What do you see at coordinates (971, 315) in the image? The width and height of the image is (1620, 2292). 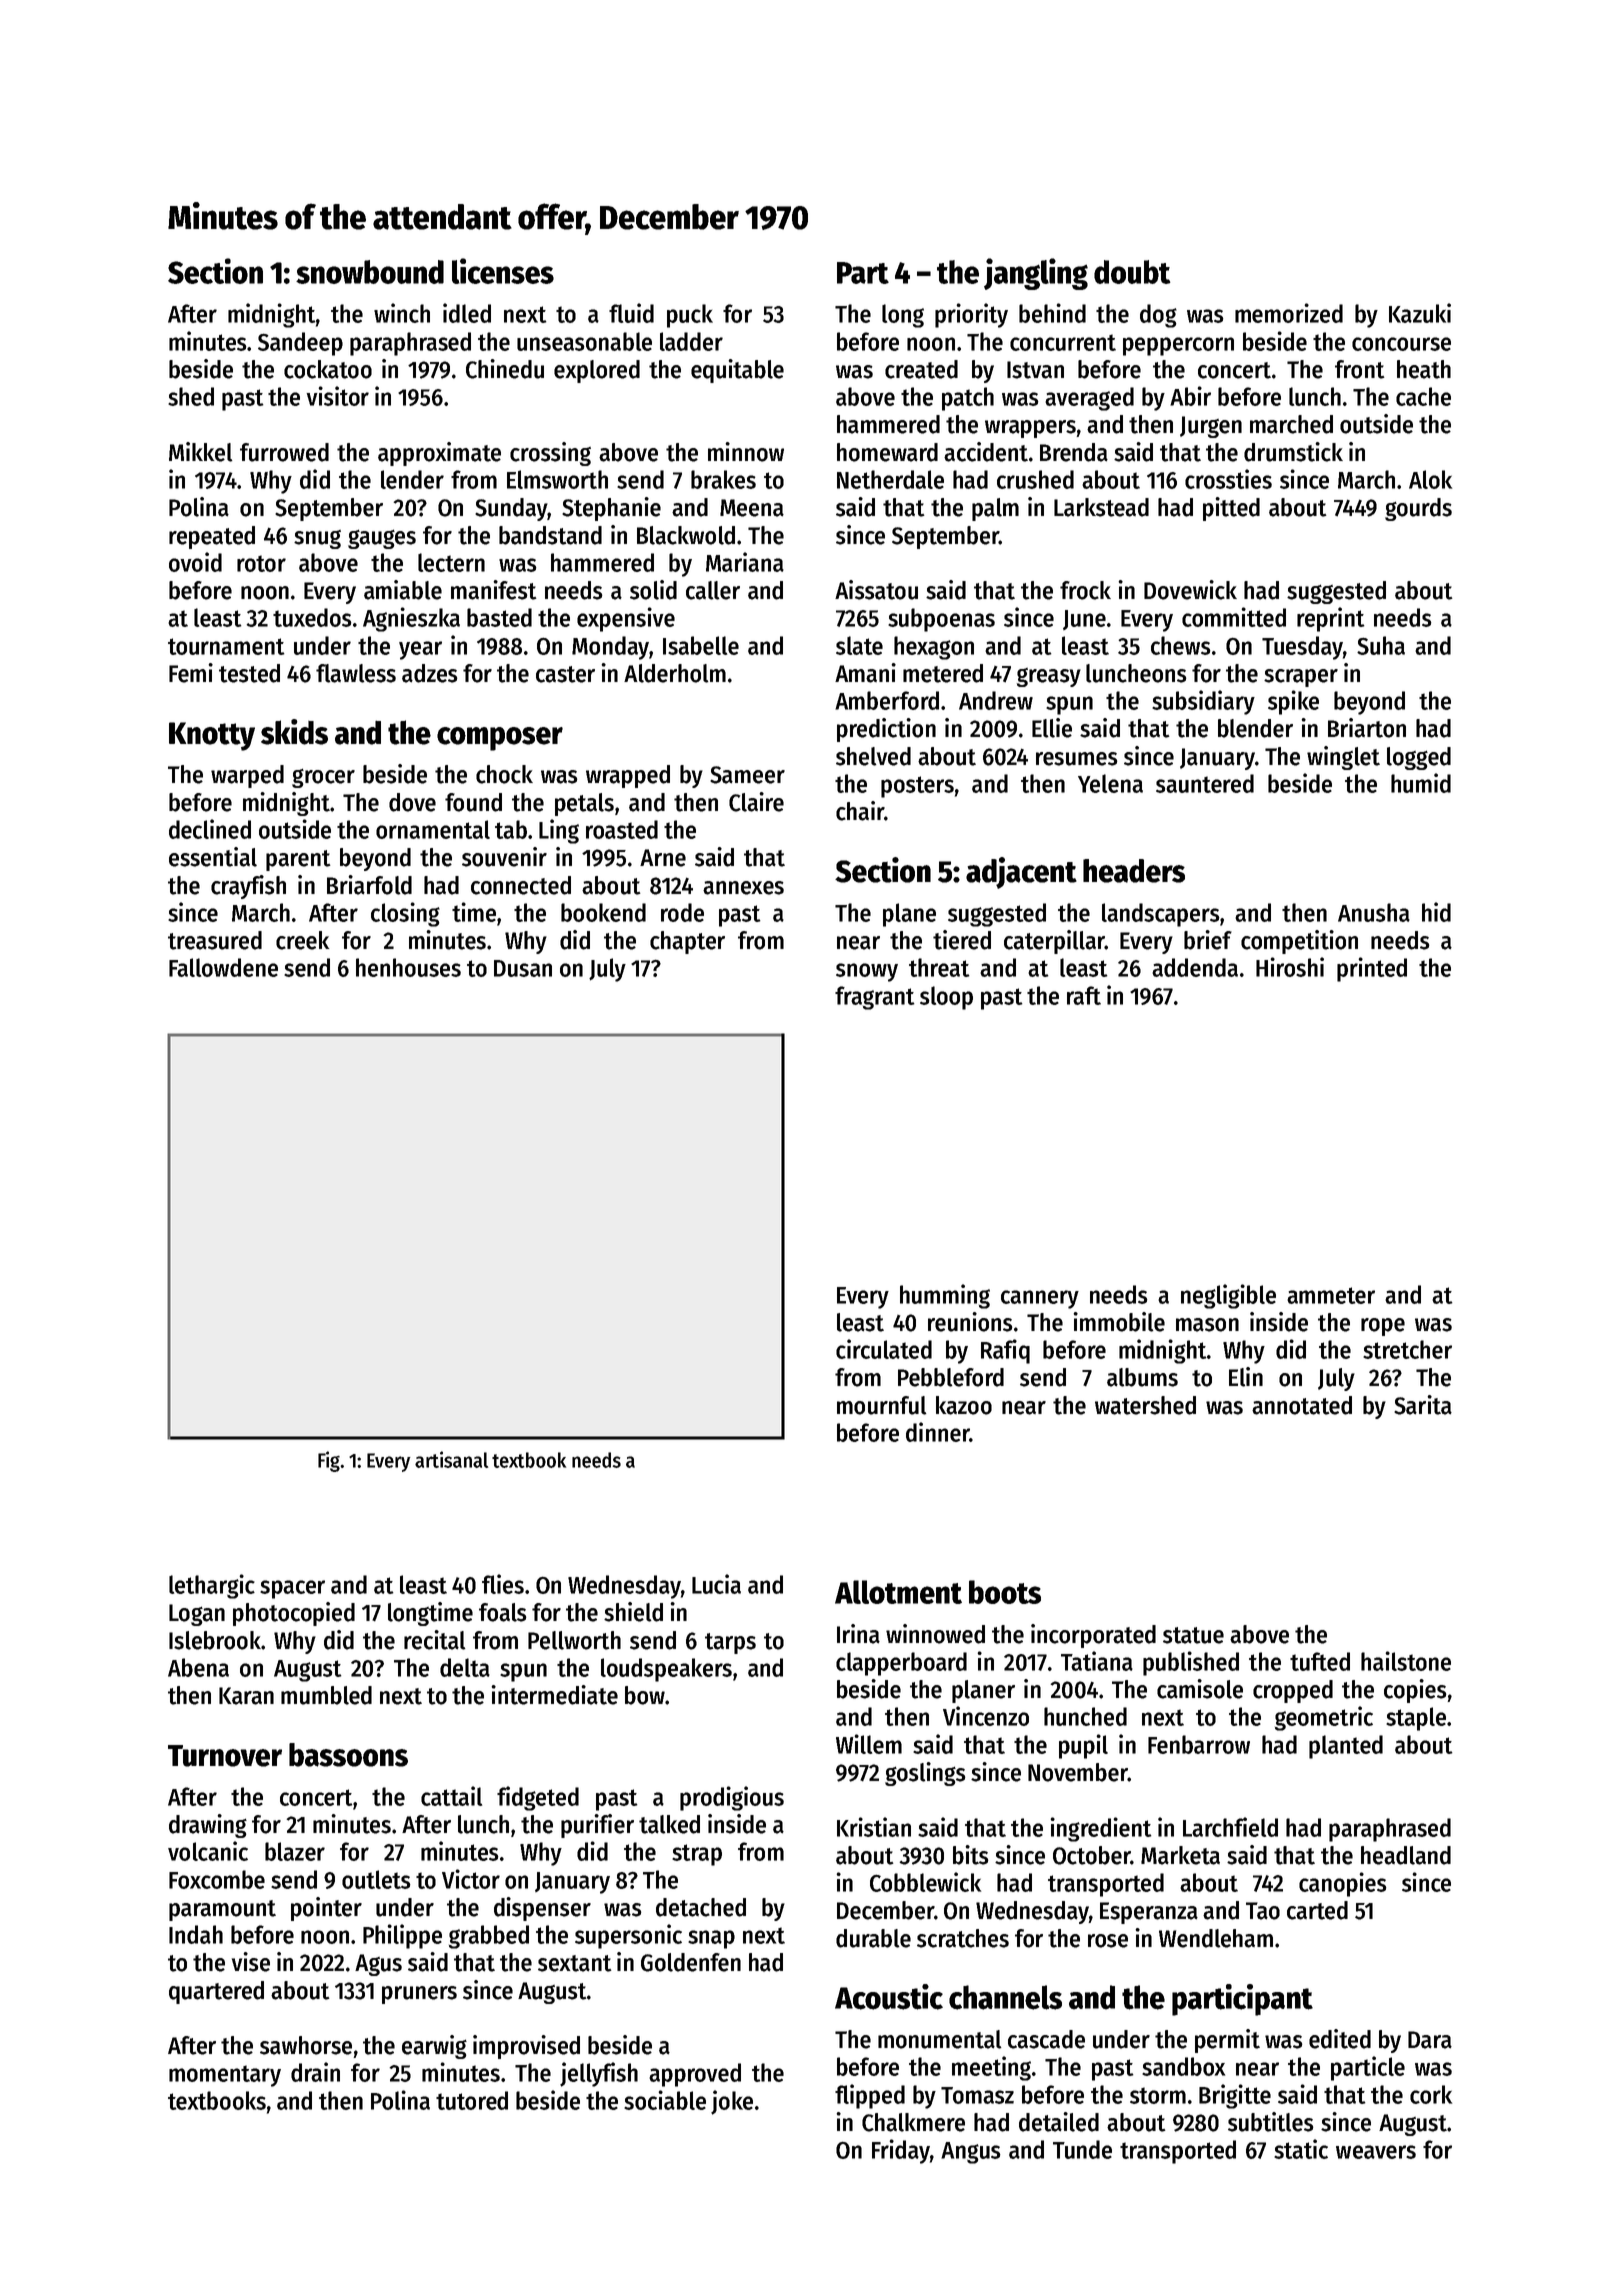 I see `priority` at bounding box center [971, 315].
